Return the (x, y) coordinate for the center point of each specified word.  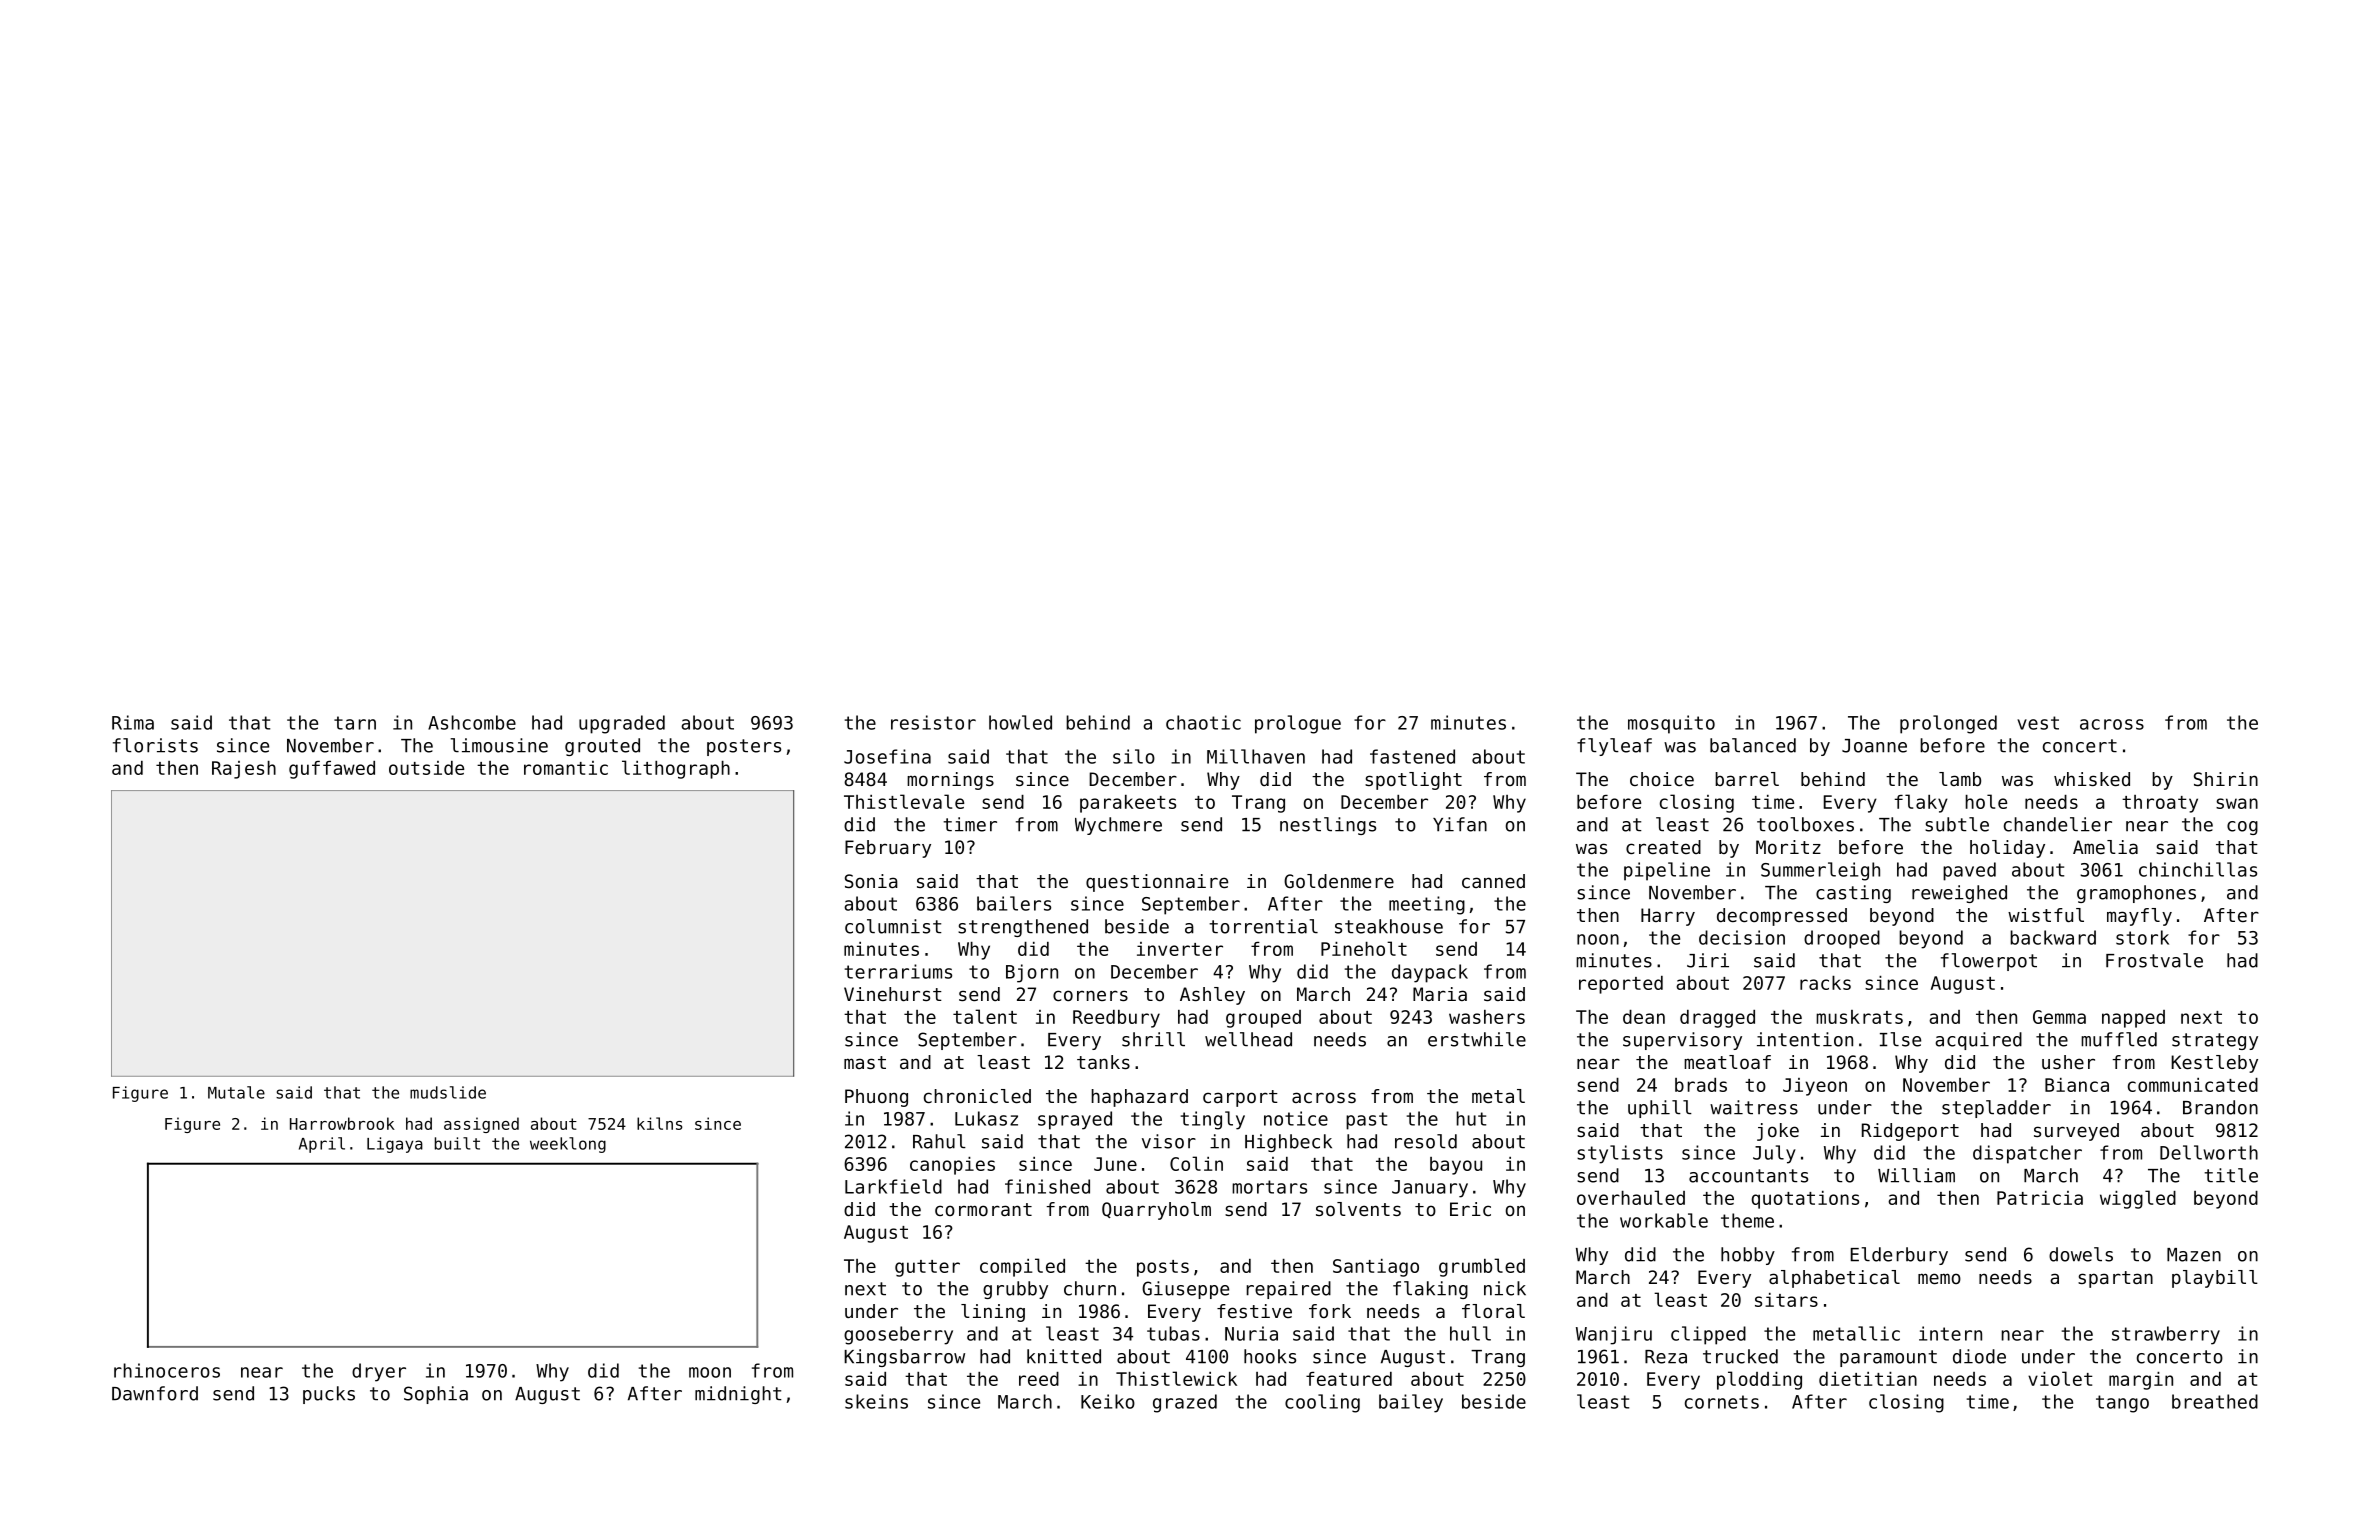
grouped (1263, 1019)
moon (710, 1372)
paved (1969, 871)
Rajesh (244, 770)
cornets (1722, 1402)
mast (865, 1062)
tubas (1173, 1333)
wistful (2046, 915)
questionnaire (1157, 883)
